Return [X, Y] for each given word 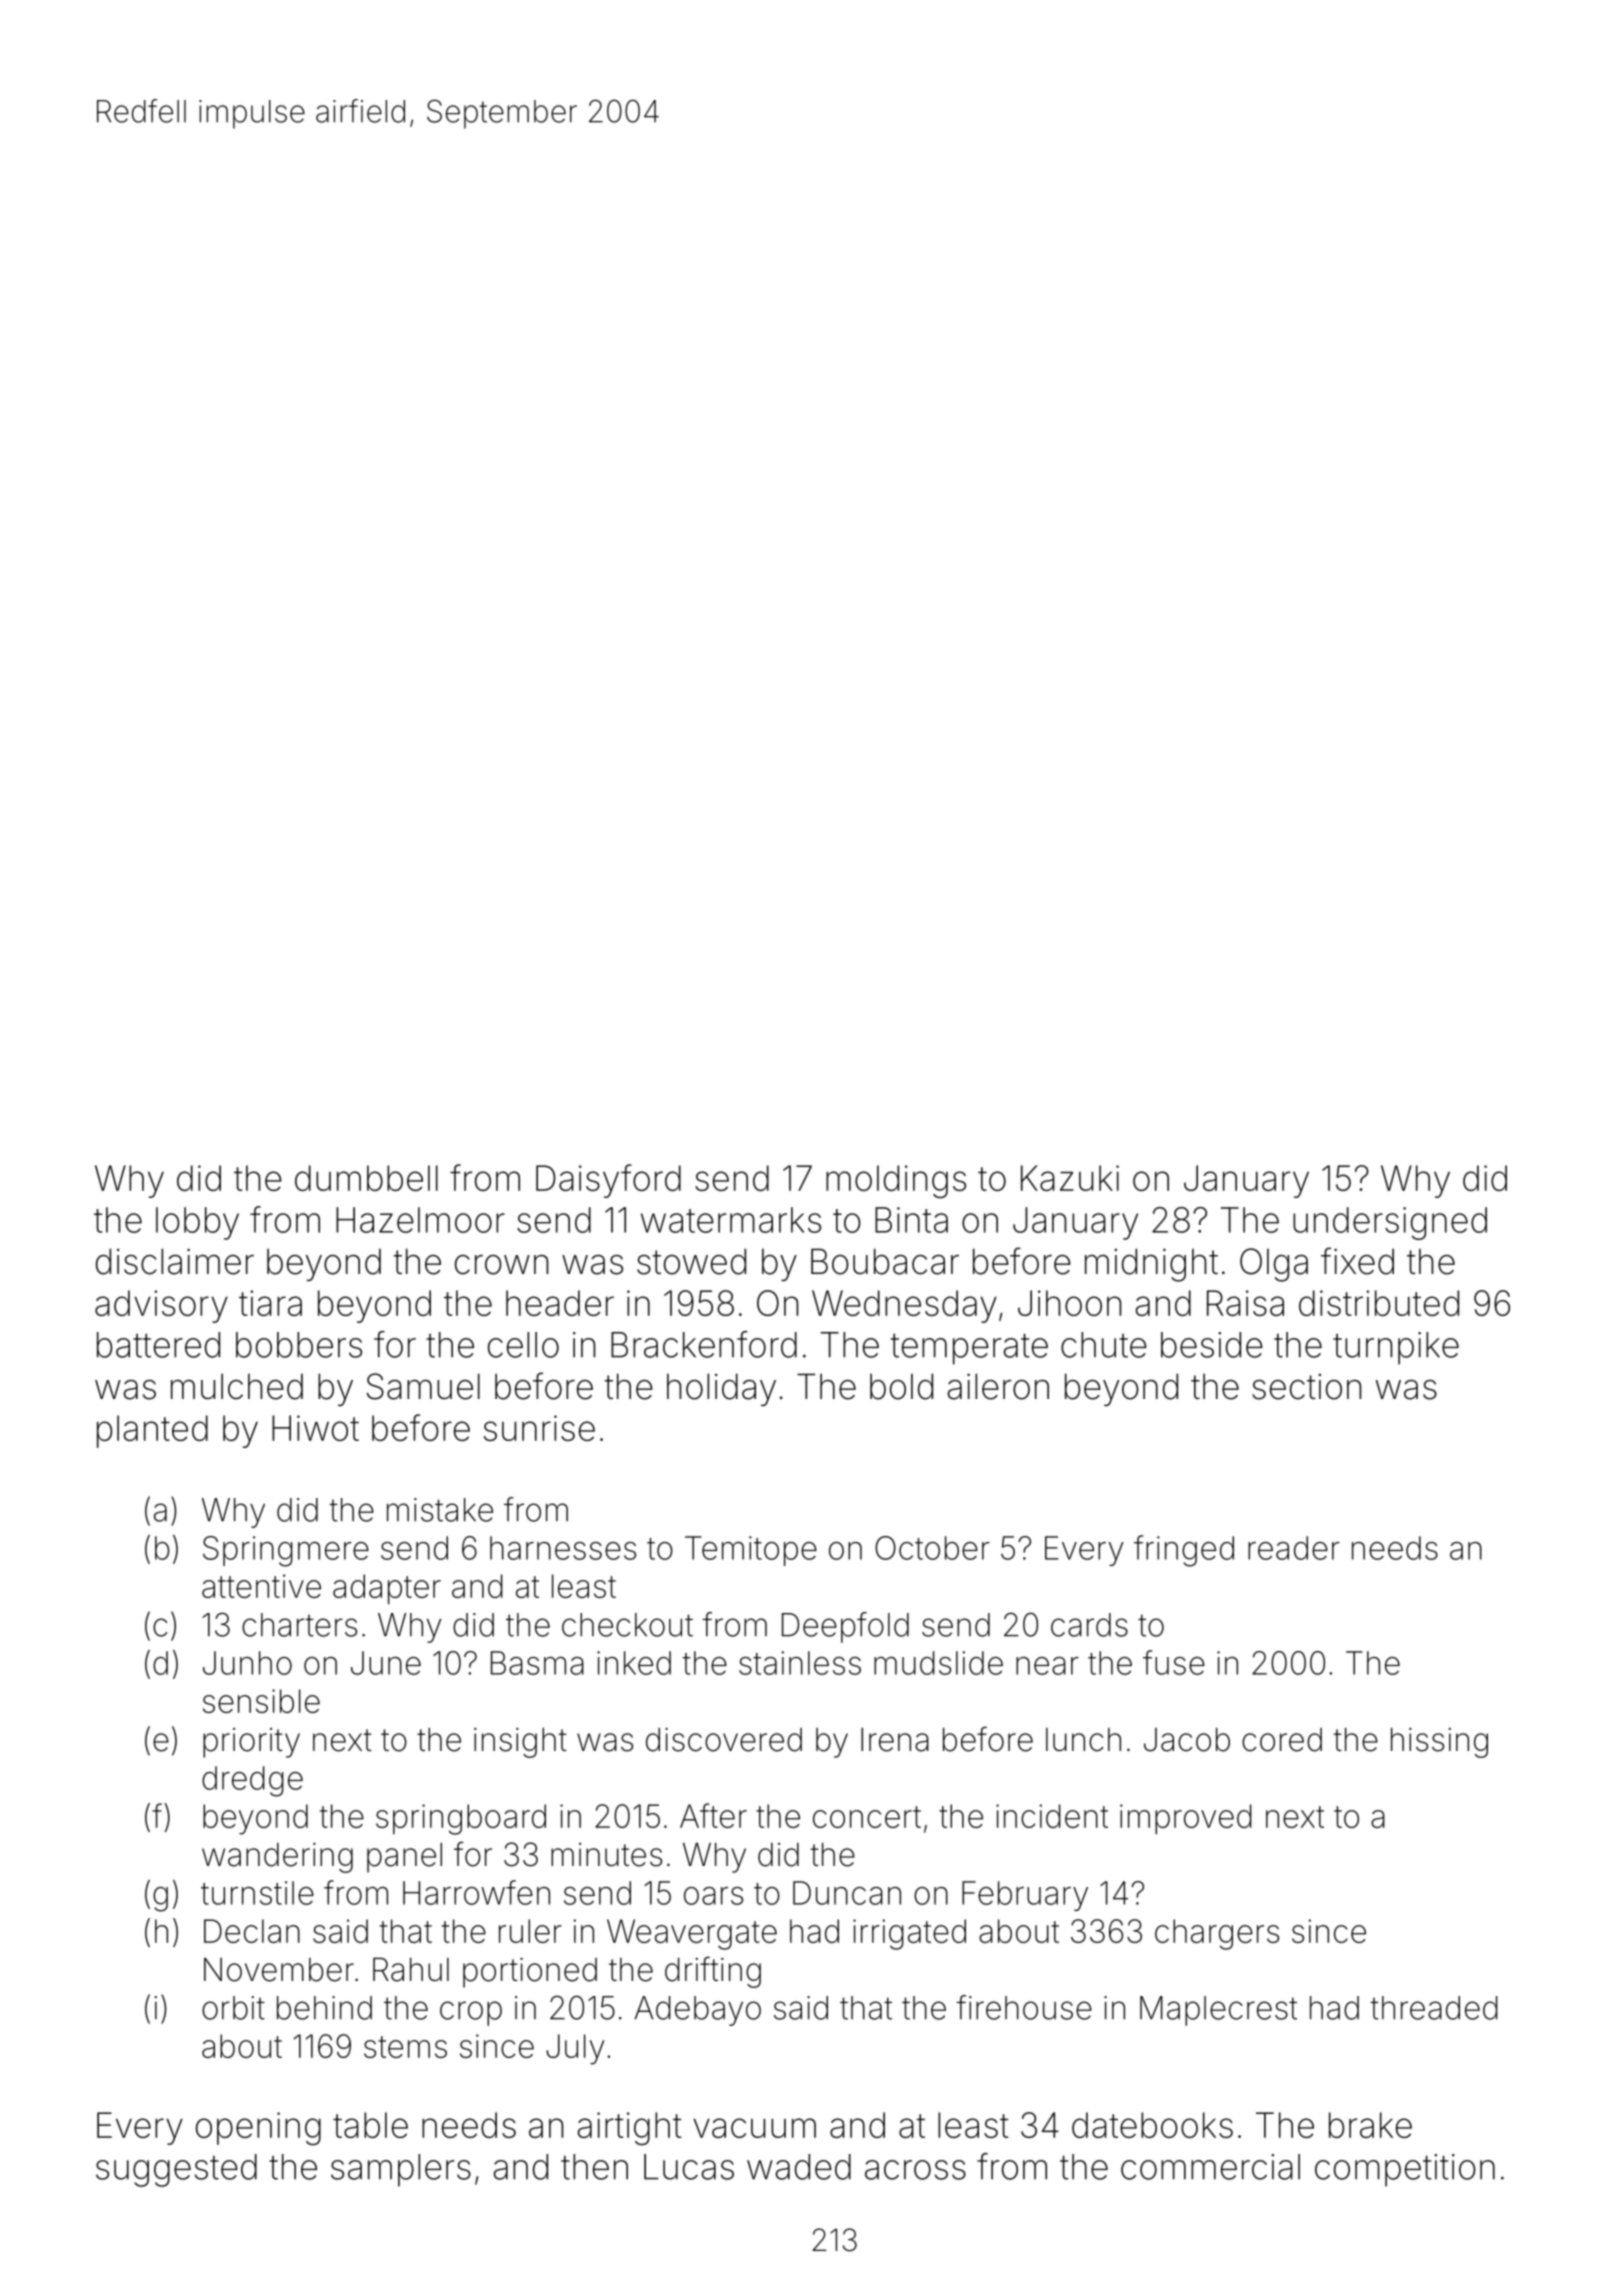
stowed [691, 1261]
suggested [176, 2170]
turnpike [1396, 1348]
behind [324, 2008]
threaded [1434, 2008]
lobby [197, 1223]
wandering [277, 1858]
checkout [627, 1625]
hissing [1439, 1743]
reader [1294, 1548]
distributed [1379, 1303]
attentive [261, 1586]
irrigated [909, 1934]
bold [901, 1386]
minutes [606, 1855]
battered [158, 1345]
